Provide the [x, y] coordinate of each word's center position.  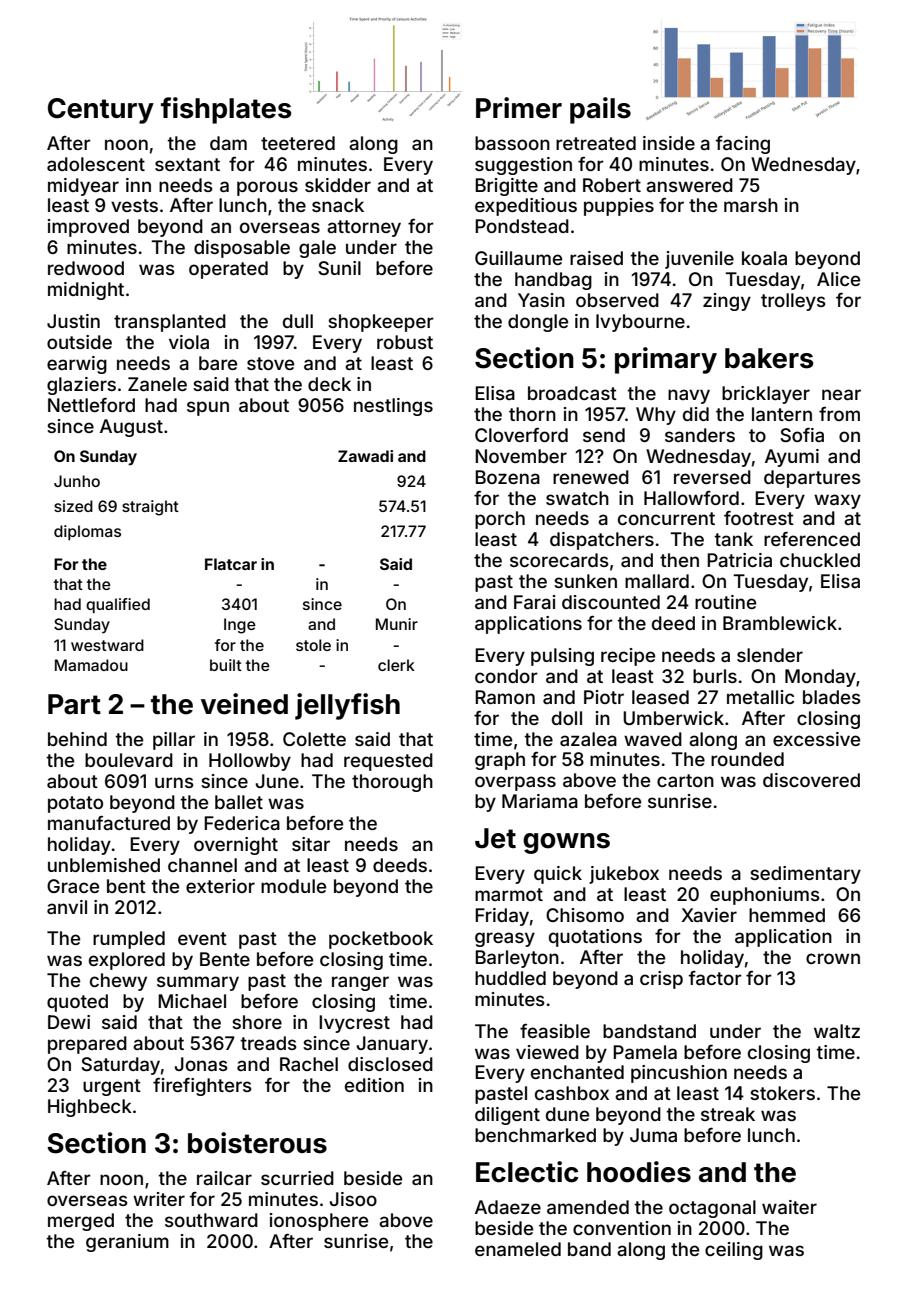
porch [500, 520]
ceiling [734, 1251]
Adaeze [508, 1207]
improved [88, 228]
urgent [112, 1087]
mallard [657, 581]
